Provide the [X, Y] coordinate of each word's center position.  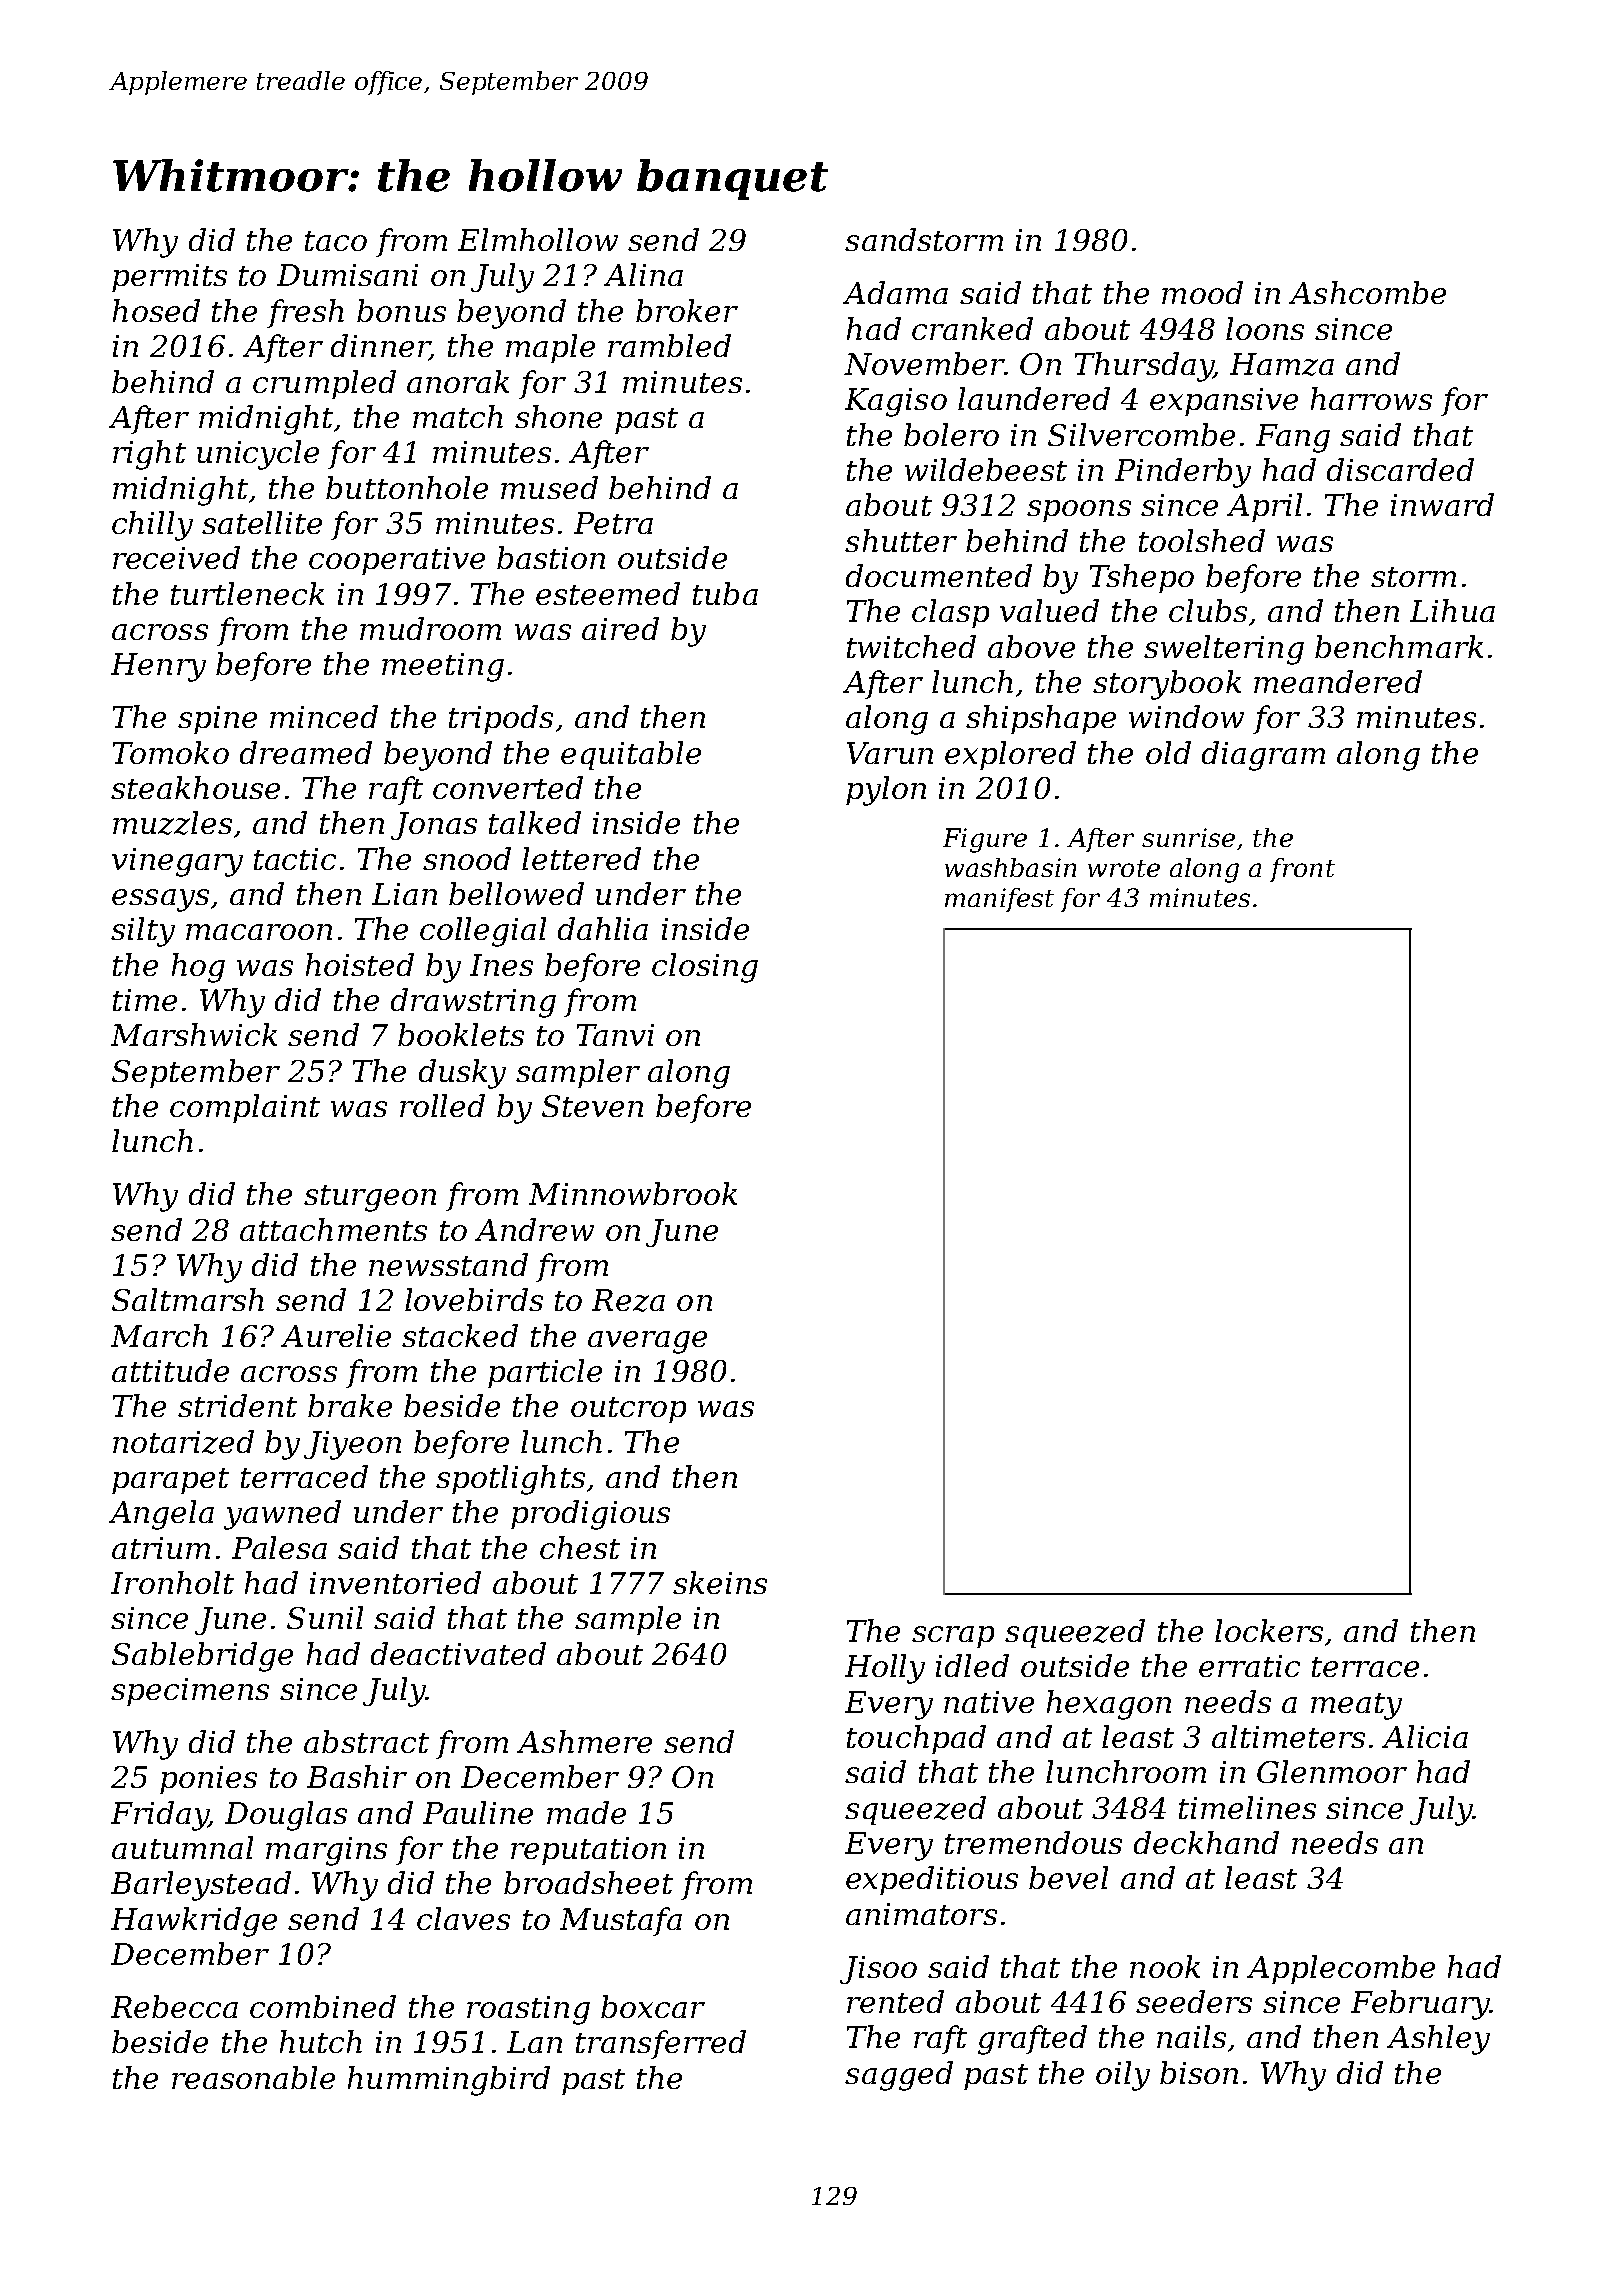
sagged [899, 2076]
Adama [895, 292]
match [458, 416]
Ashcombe [1367, 292]
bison [1199, 2072]
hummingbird [449, 2081]
